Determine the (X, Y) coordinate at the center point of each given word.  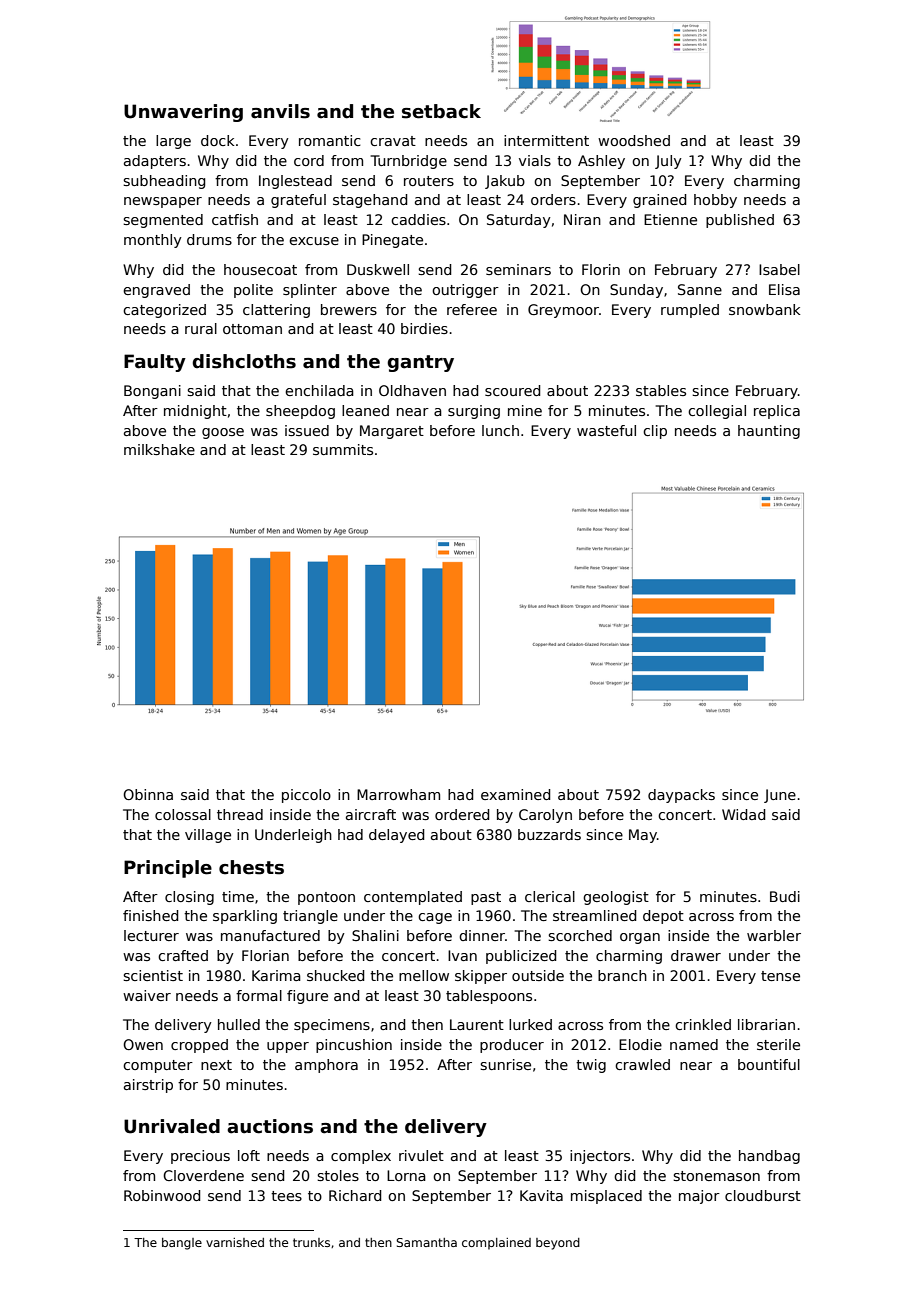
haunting (769, 432)
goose (223, 433)
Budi (785, 896)
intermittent (546, 140)
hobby (715, 201)
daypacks (681, 796)
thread (240, 814)
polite (253, 291)
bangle (182, 1244)
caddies (418, 219)
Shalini (375, 935)
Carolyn (545, 816)
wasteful (606, 430)
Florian (265, 955)
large (173, 142)
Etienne (670, 219)
